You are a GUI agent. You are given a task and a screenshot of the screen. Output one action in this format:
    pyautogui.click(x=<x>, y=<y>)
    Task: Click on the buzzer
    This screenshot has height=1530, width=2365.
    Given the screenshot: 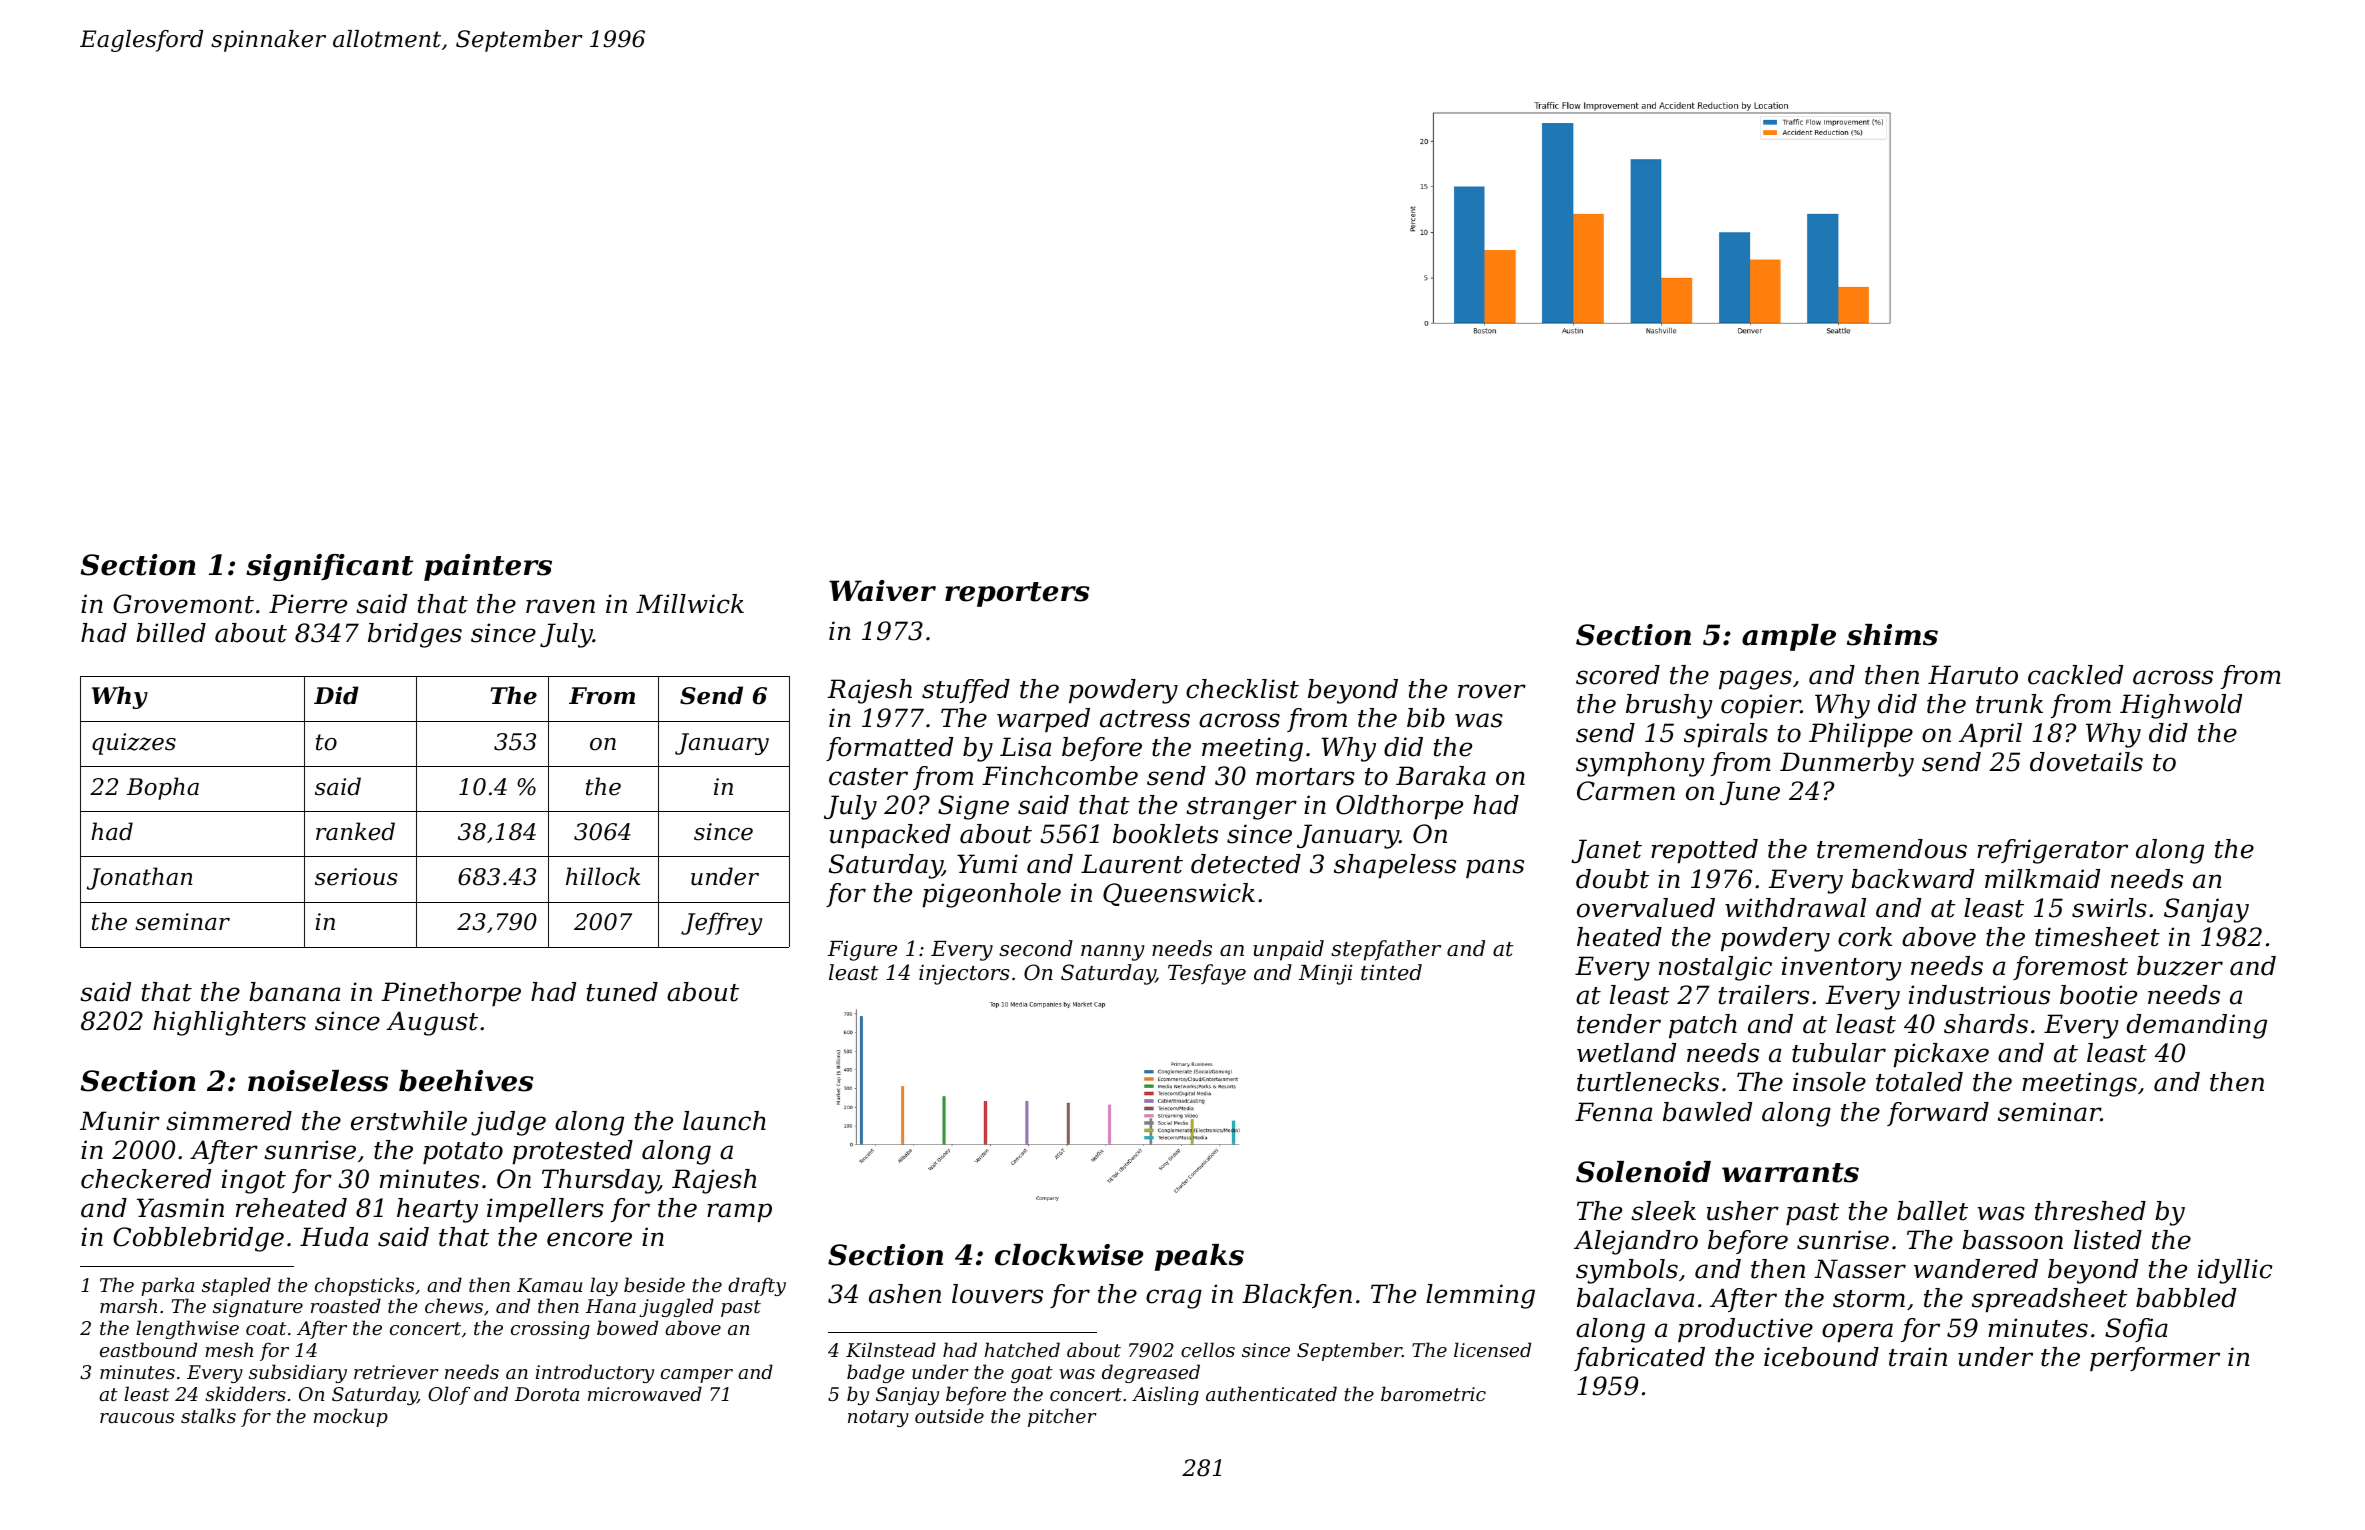 What is the action you would take?
    pyautogui.click(x=2180, y=966)
